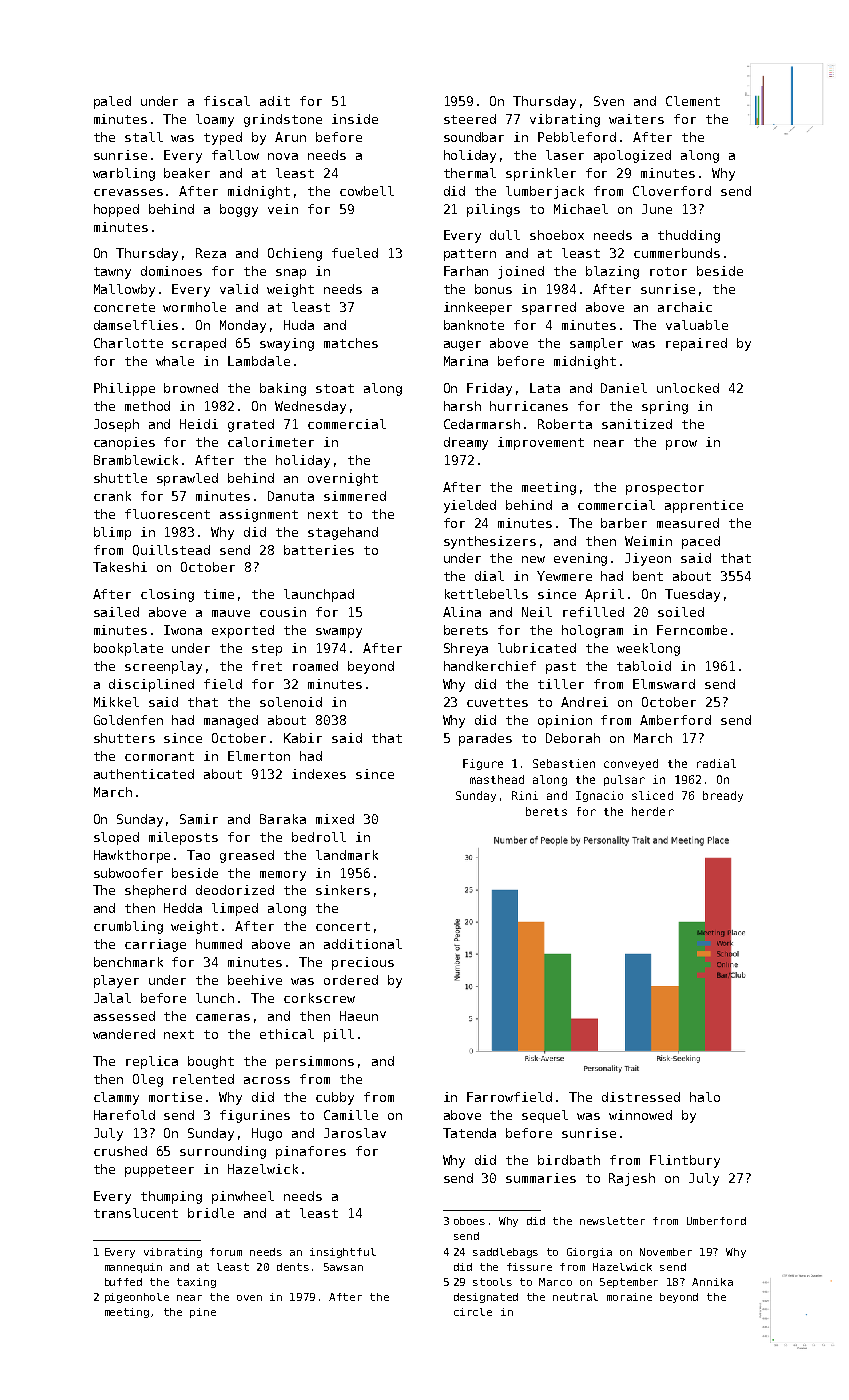 The width and height of the image is (849, 1400). Describe the element at coordinates (355, 1133) in the image. I see `Jaroslav` at that location.
